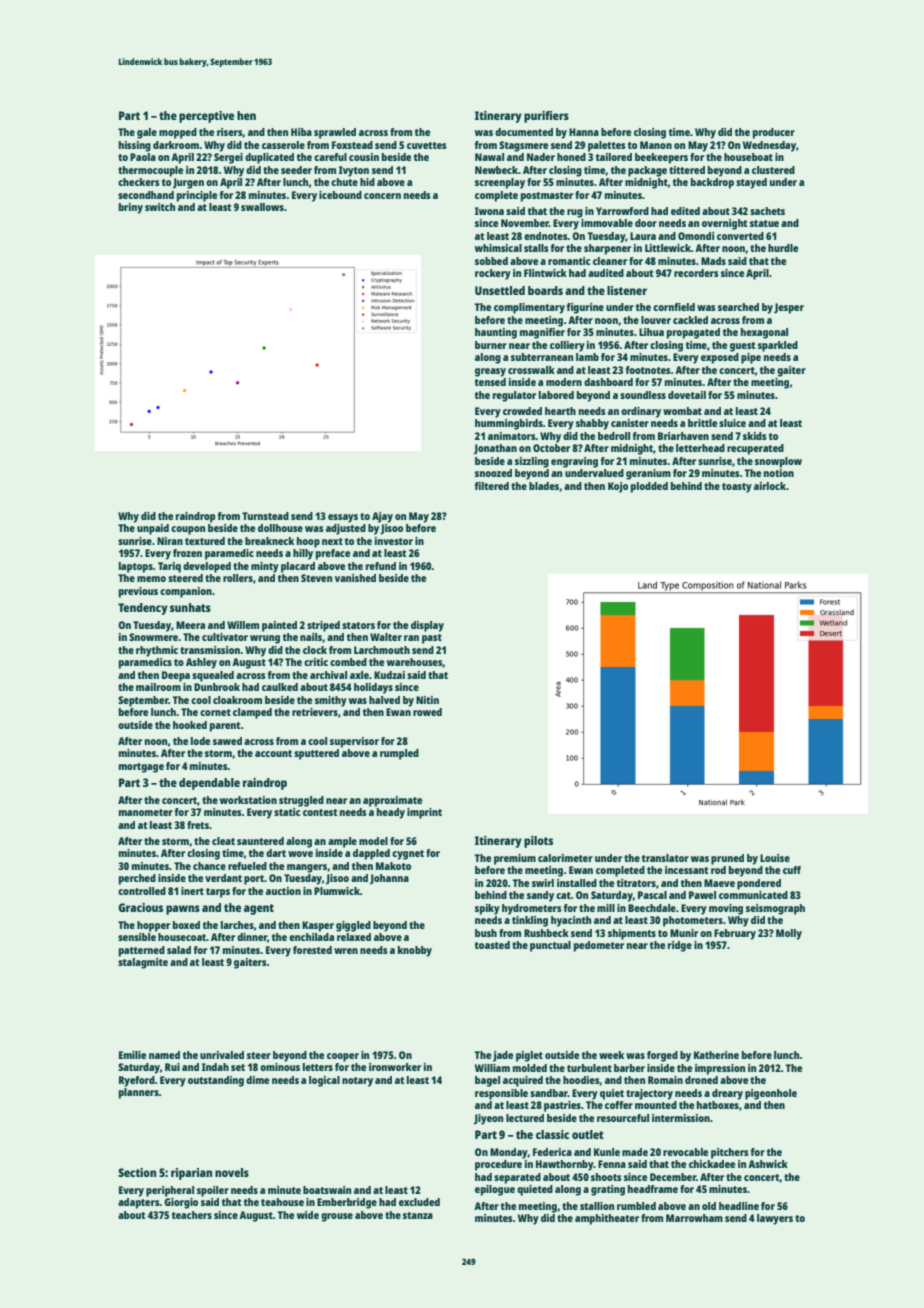  I want to click on adapters, so click(139, 1203).
